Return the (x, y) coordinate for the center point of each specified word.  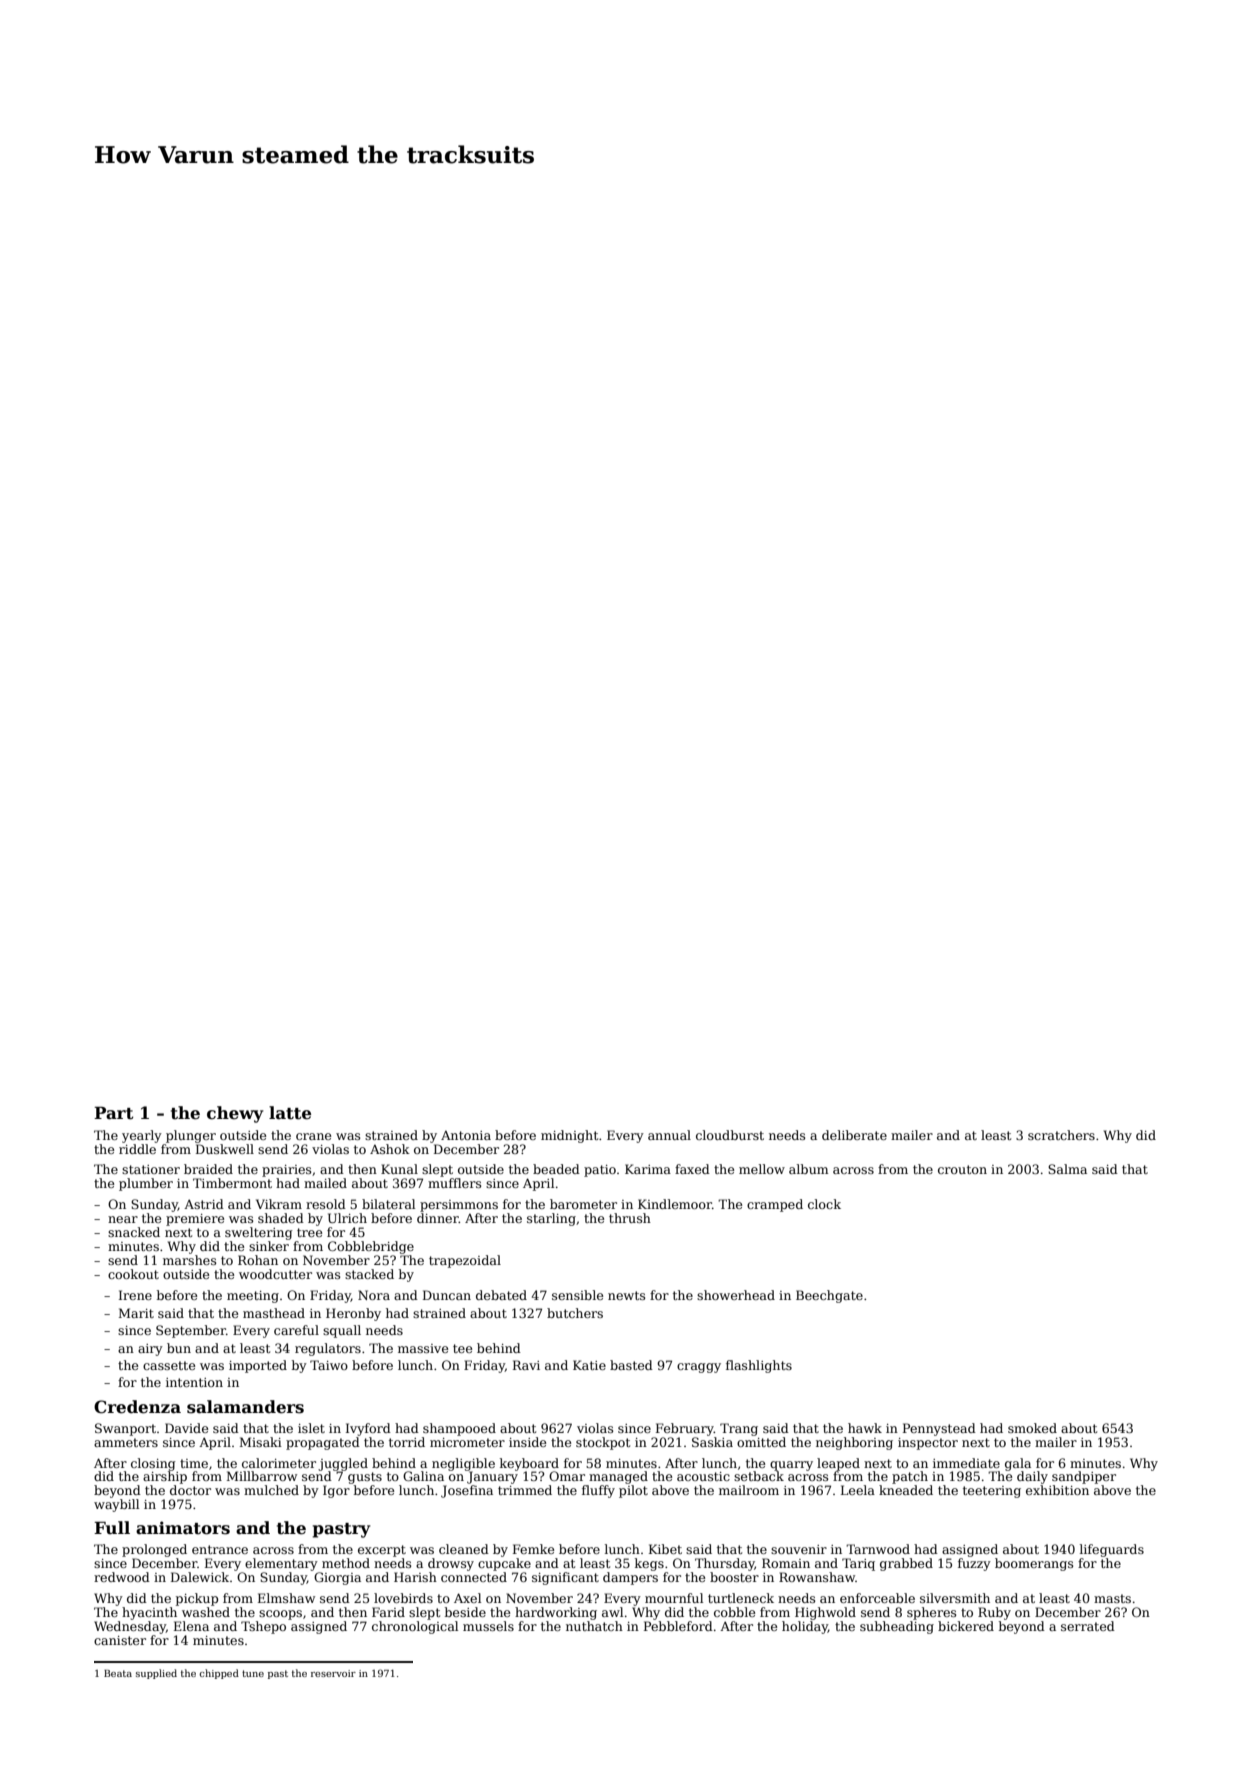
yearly (142, 1136)
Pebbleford (678, 1626)
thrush (630, 1218)
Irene (135, 1295)
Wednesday (130, 1627)
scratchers (1061, 1135)
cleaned (464, 1549)
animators (183, 1528)
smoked (1032, 1428)
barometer (583, 1204)
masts (1112, 1598)
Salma (1067, 1169)
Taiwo (329, 1365)
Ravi (526, 1365)
